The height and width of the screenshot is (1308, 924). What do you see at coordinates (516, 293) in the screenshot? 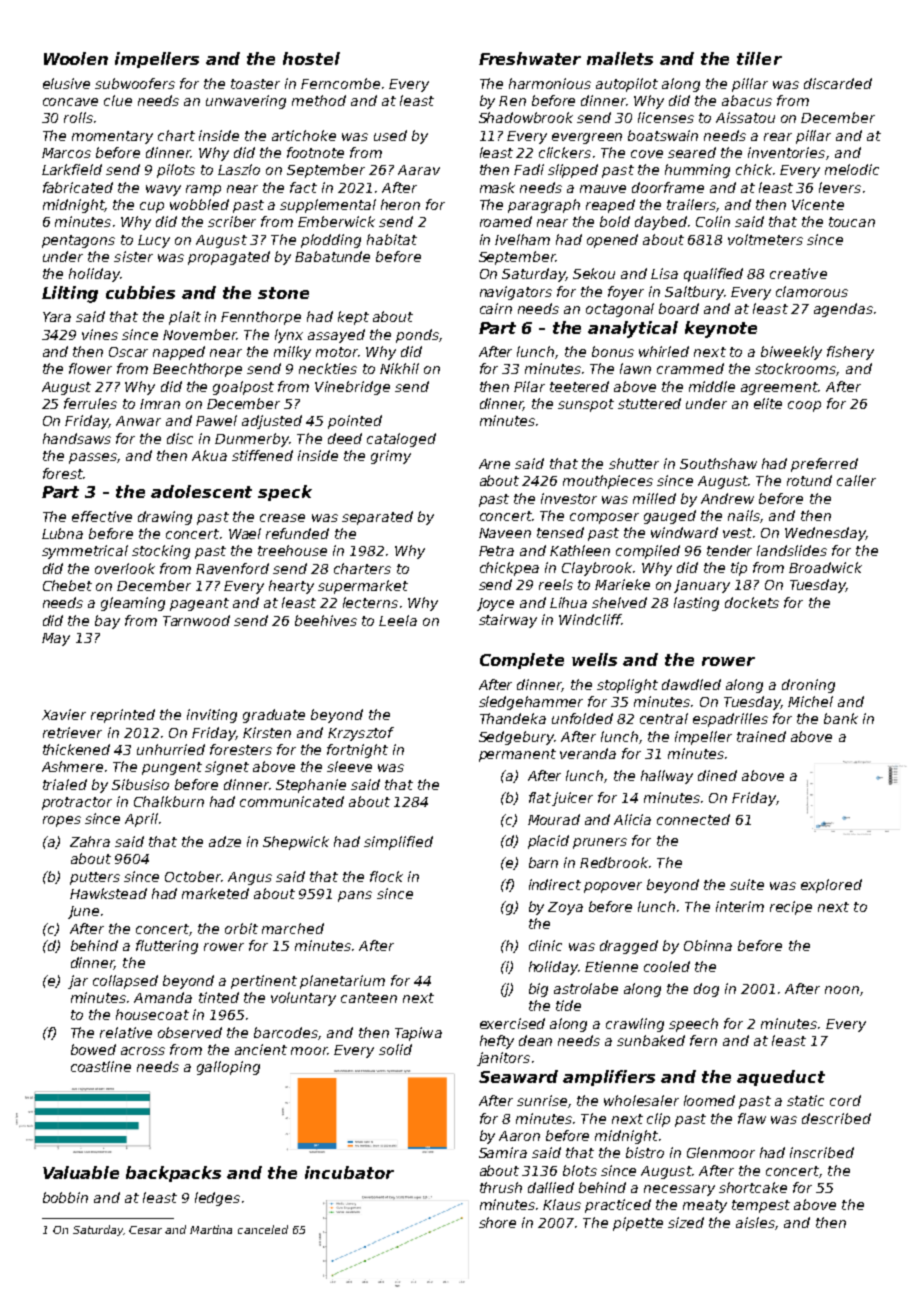
I see `navigators` at bounding box center [516, 293].
